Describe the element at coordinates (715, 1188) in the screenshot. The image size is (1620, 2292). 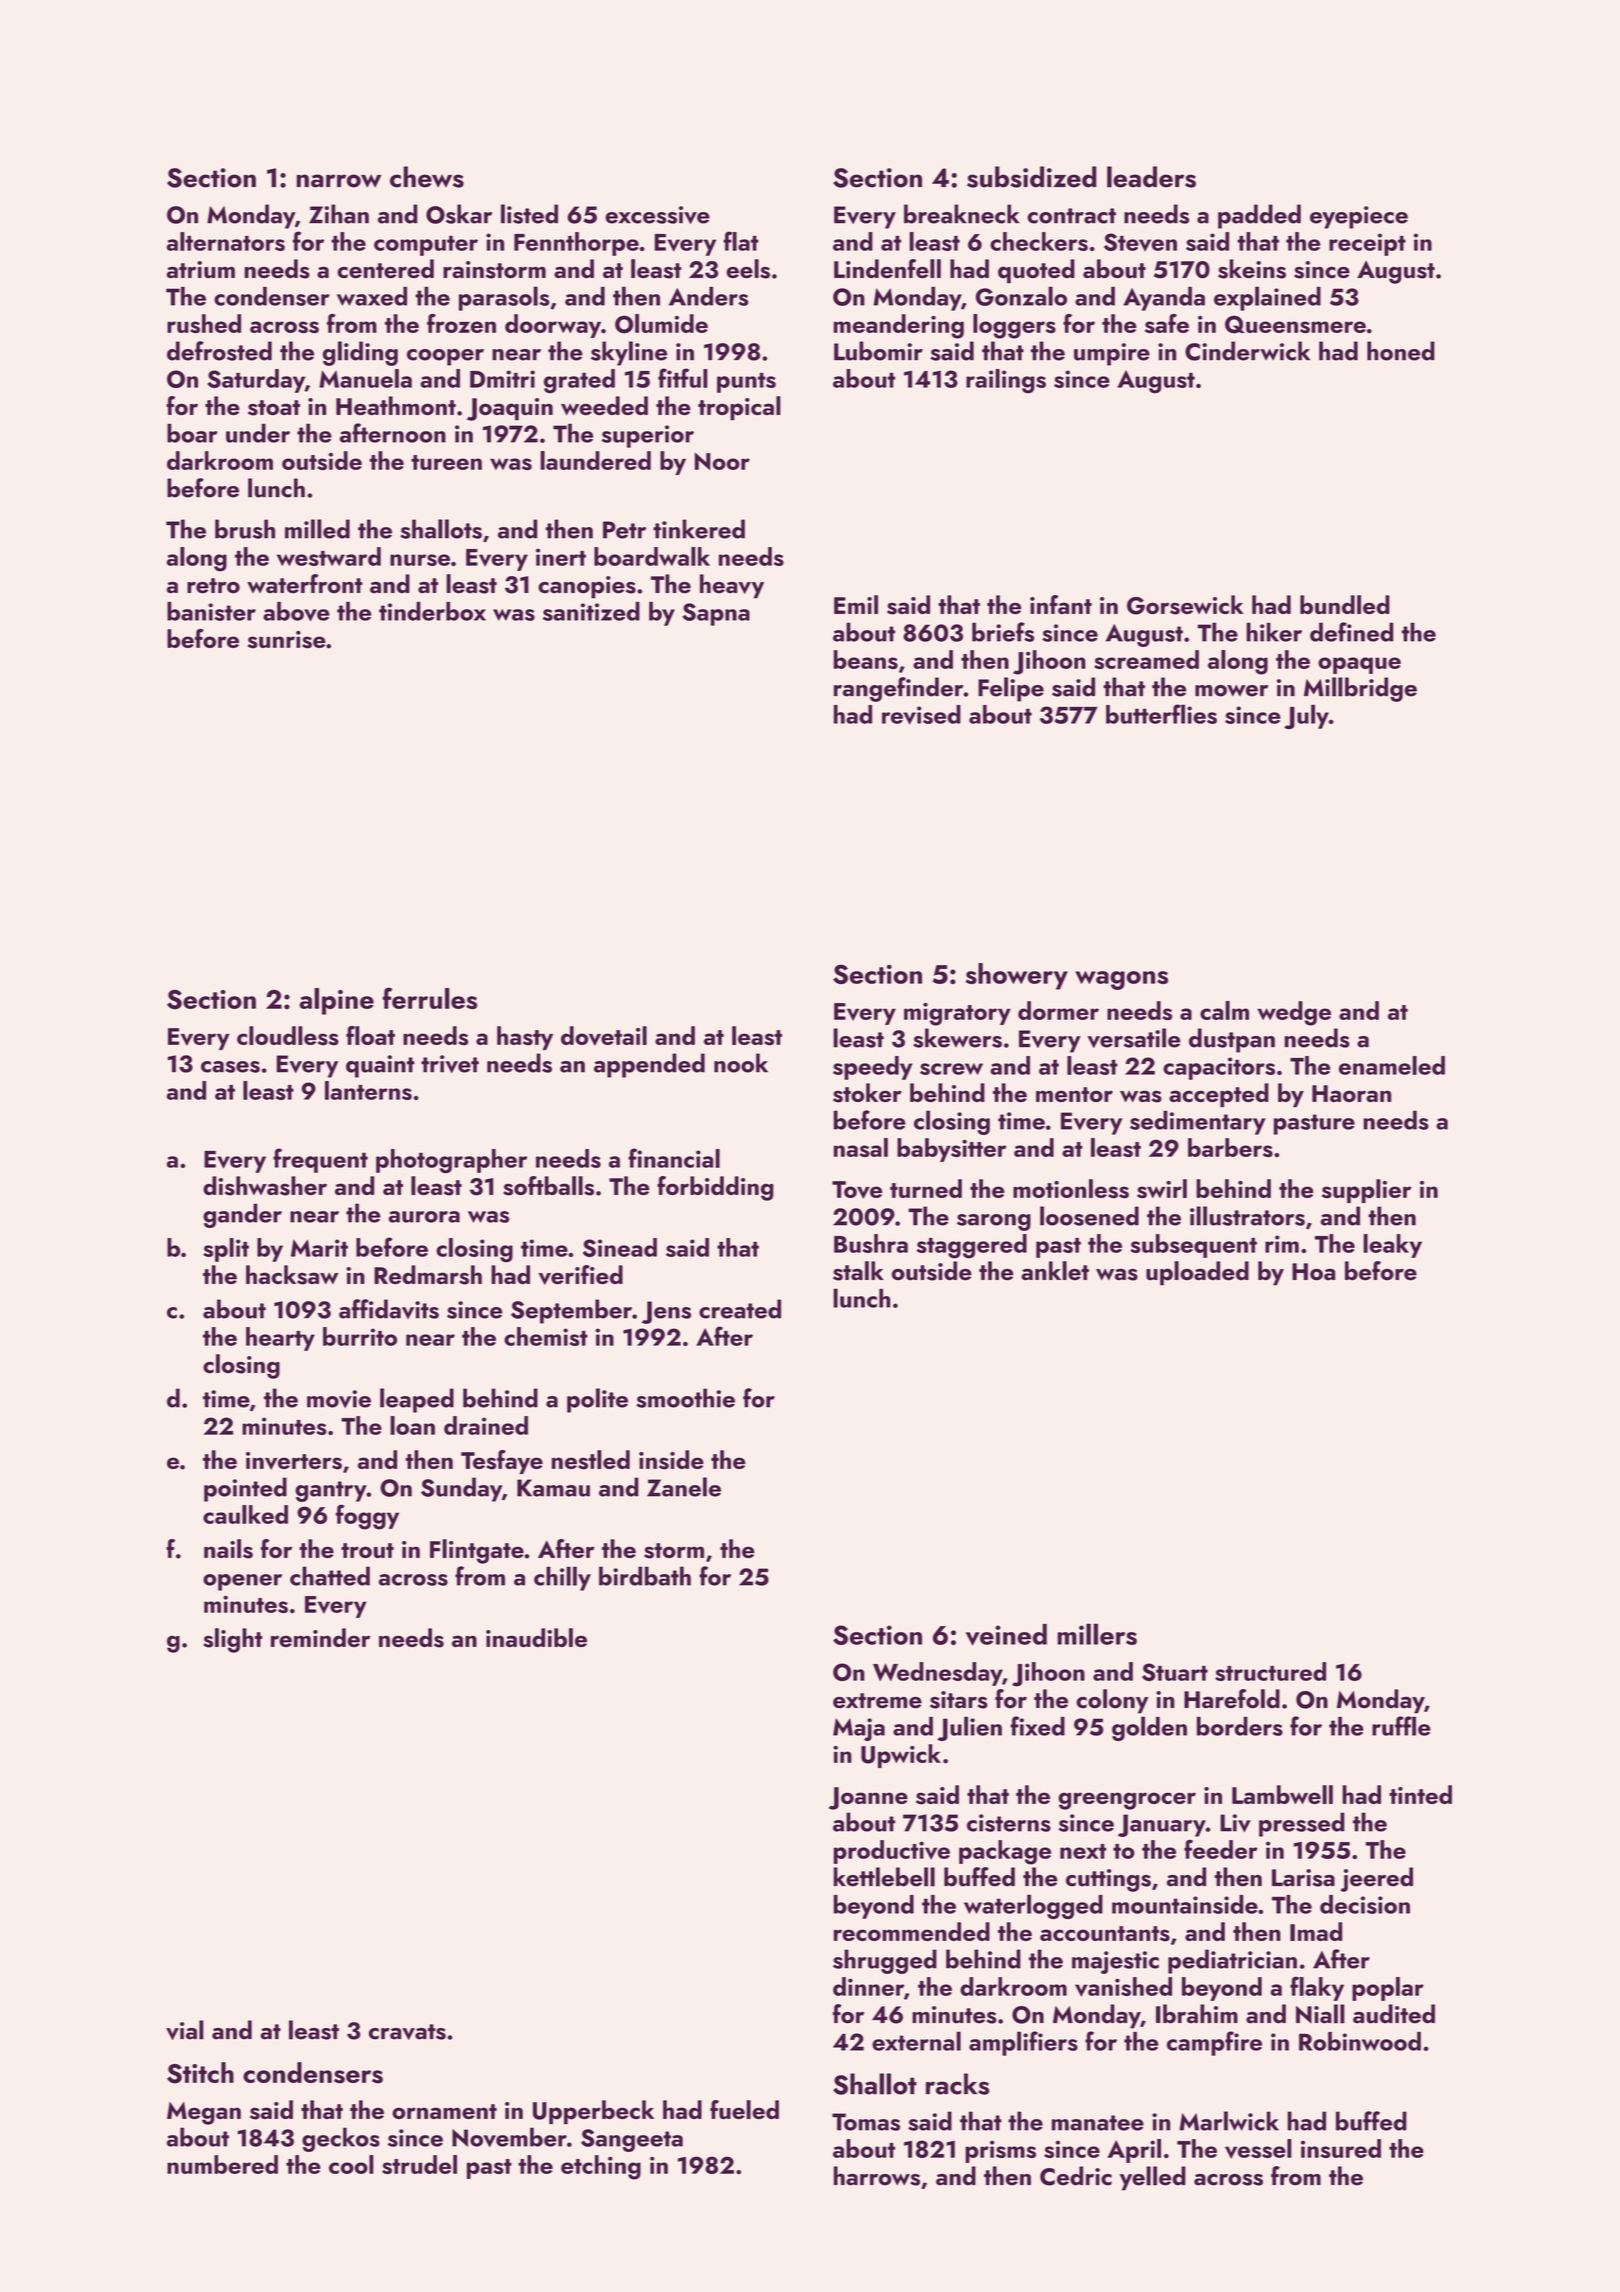
I see `forbidding` at that location.
